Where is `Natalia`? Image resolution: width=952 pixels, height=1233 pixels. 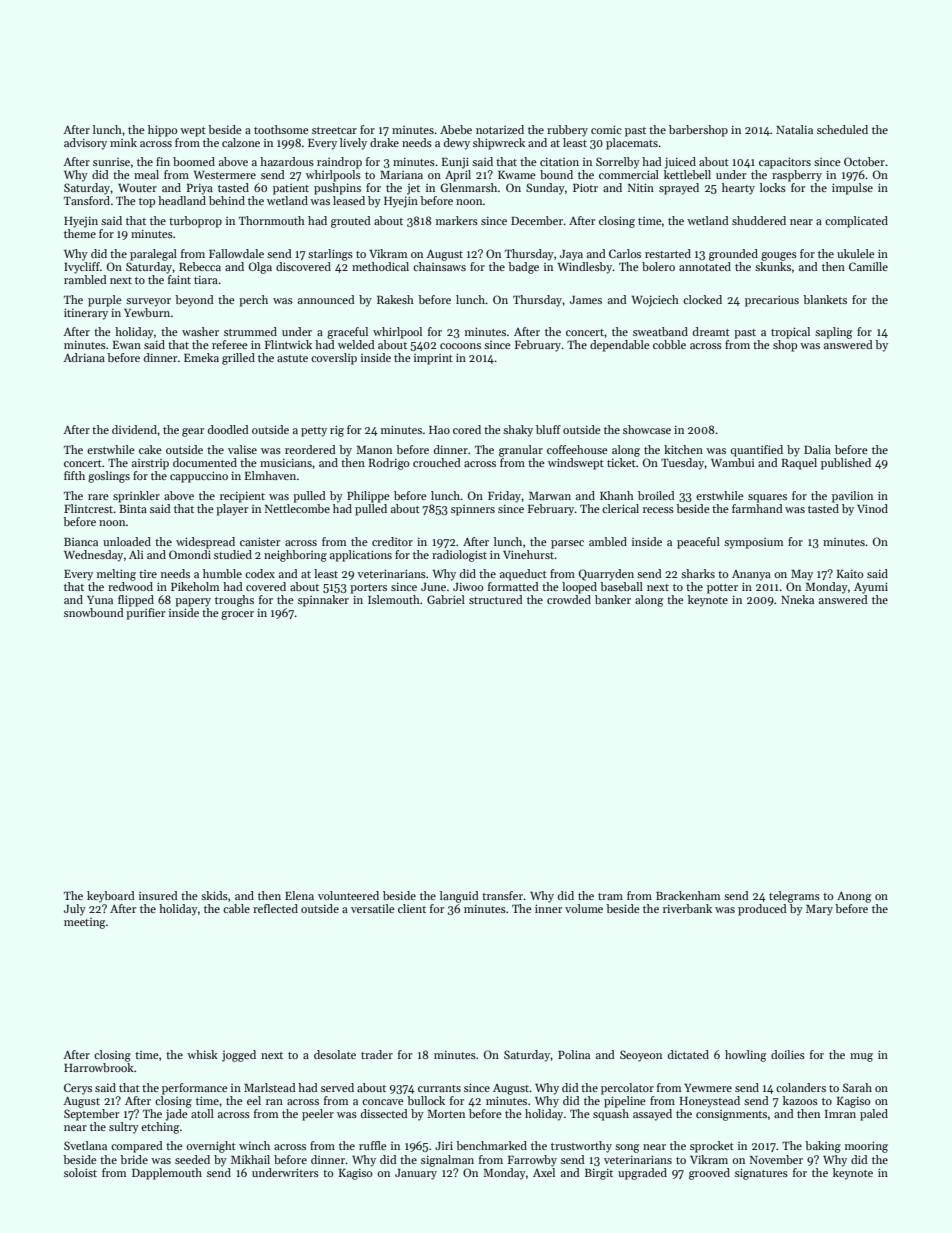 Natalia is located at coordinates (794, 129).
